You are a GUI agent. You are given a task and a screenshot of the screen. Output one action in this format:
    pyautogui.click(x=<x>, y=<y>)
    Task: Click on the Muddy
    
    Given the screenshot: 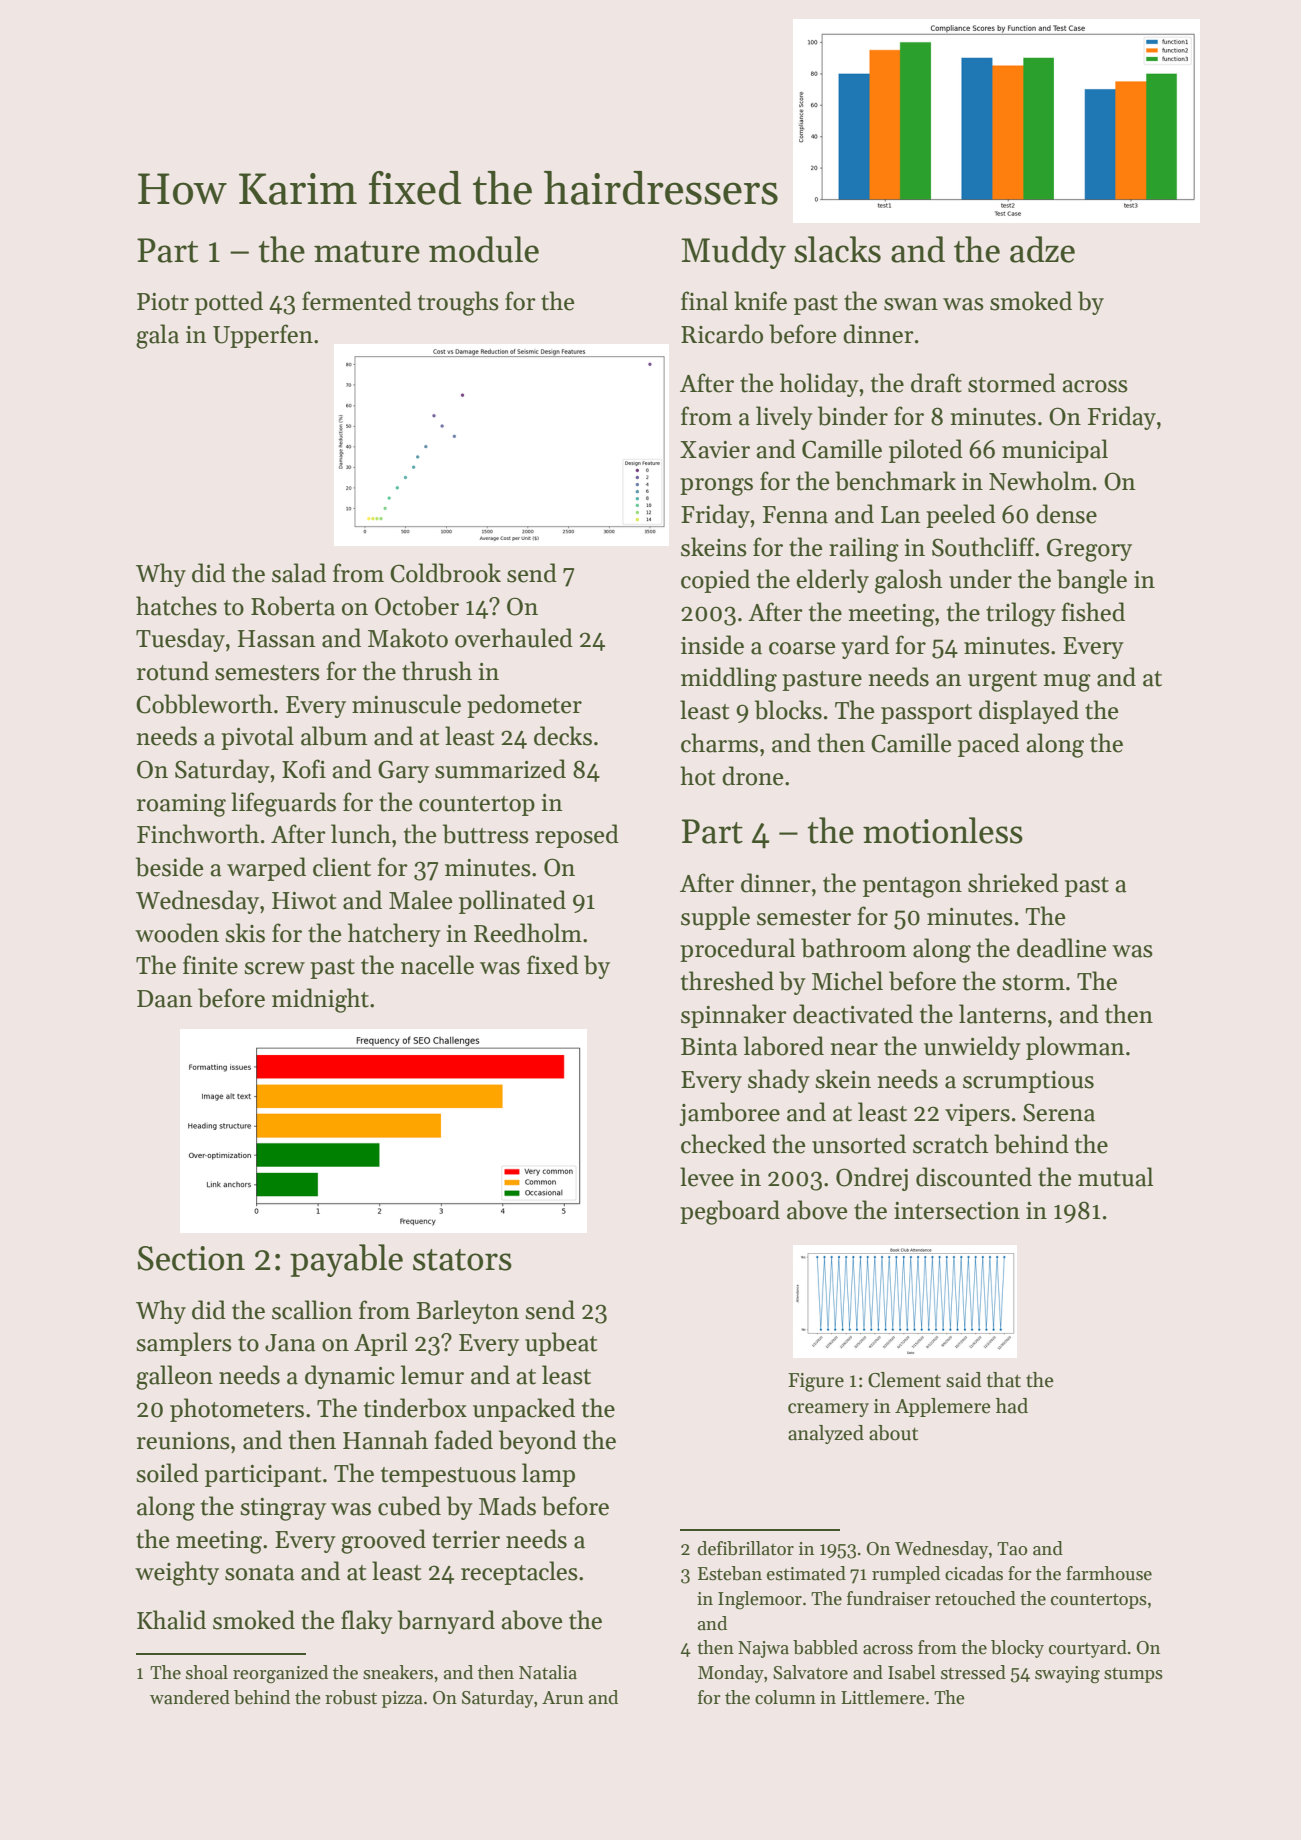 What is the action you would take?
    pyautogui.click(x=733, y=252)
